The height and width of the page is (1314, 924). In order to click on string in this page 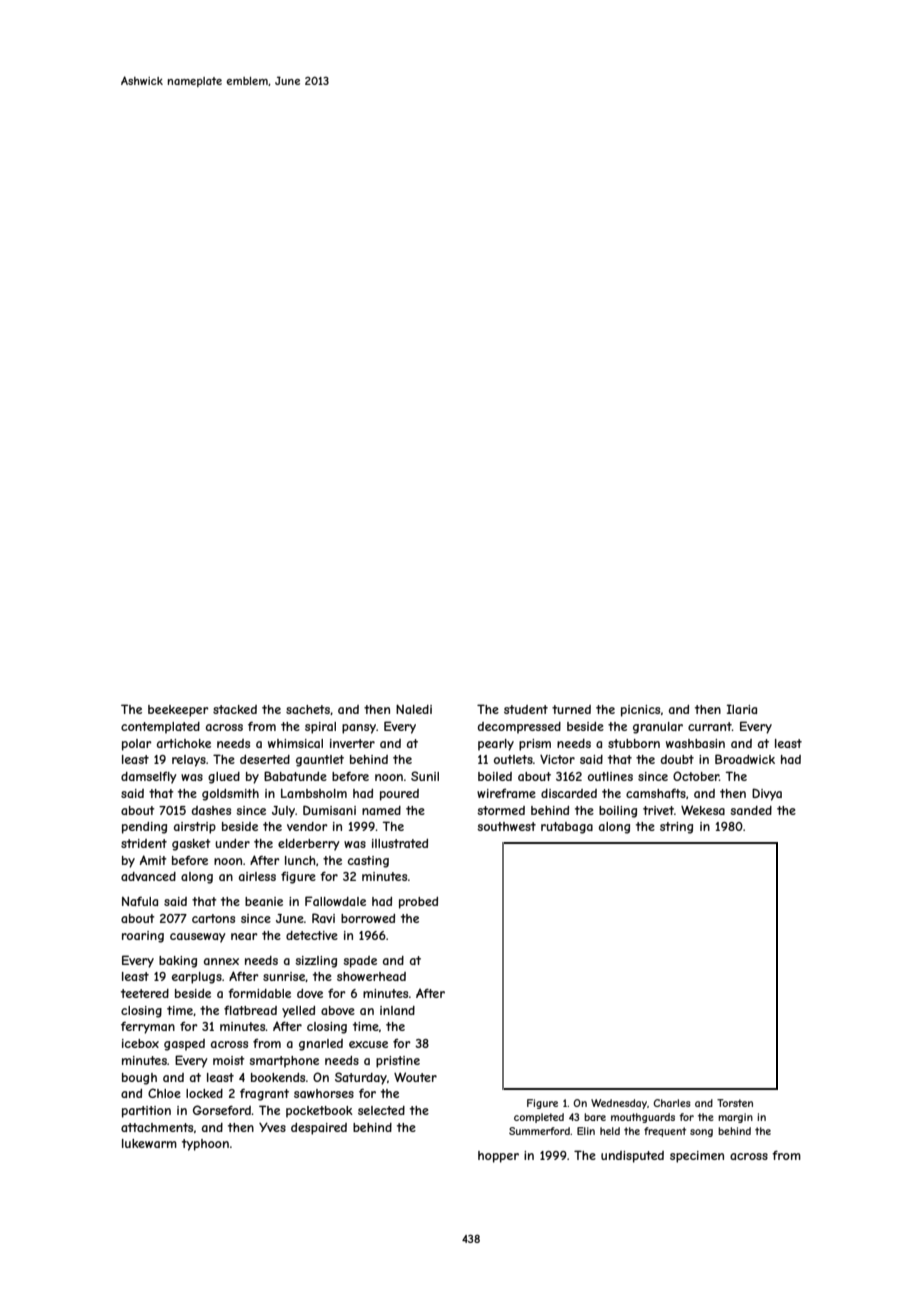, I will do `click(676, 828)`.
